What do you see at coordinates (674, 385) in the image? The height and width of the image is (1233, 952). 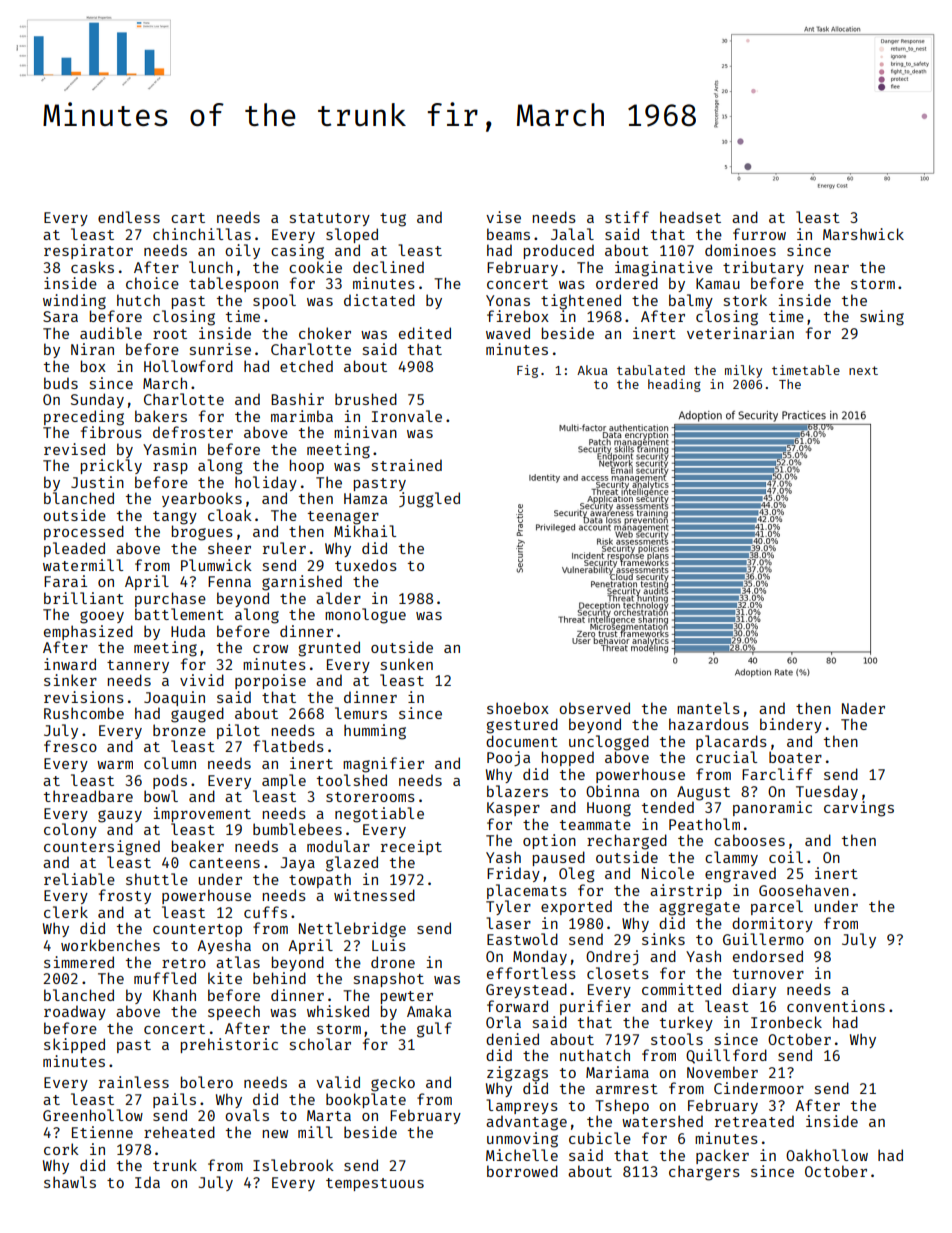 I see `heading` at bounding box center [674, 385].
